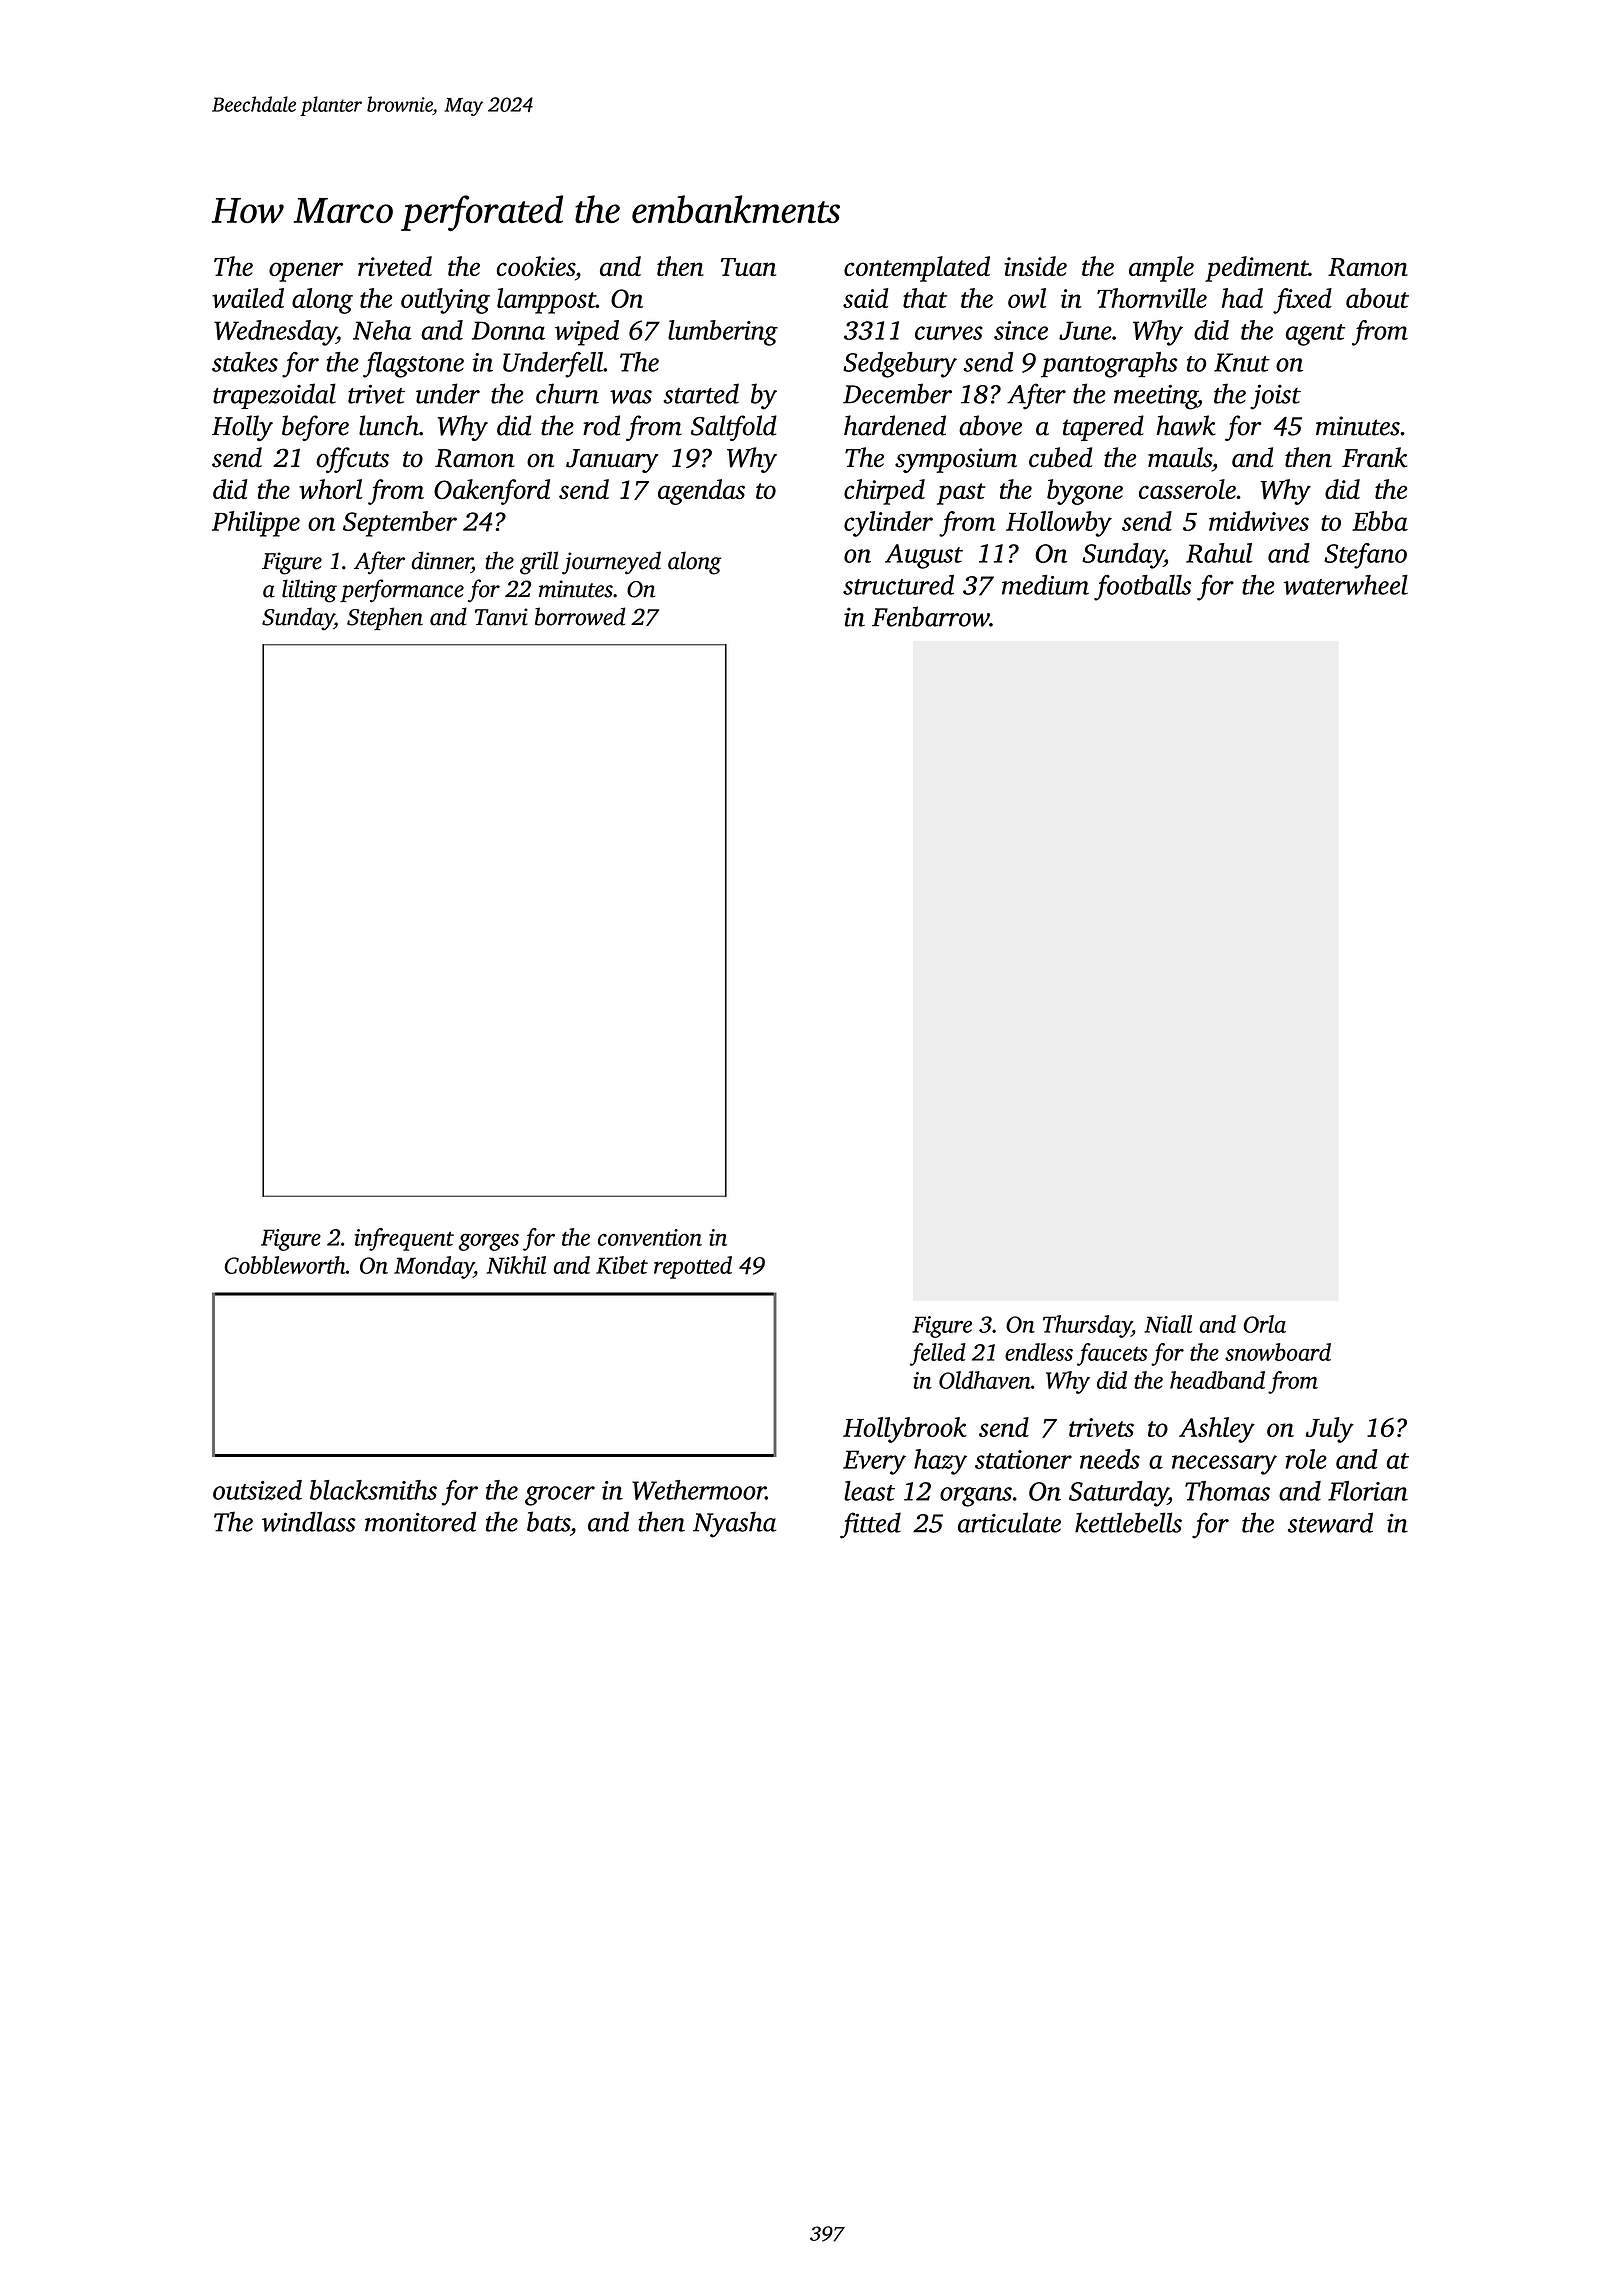 The height and width of the screenshot is (2292, 1620). Describe the element at coordinates (938, 1354) in the screenshot. I see `felled` at that location.
